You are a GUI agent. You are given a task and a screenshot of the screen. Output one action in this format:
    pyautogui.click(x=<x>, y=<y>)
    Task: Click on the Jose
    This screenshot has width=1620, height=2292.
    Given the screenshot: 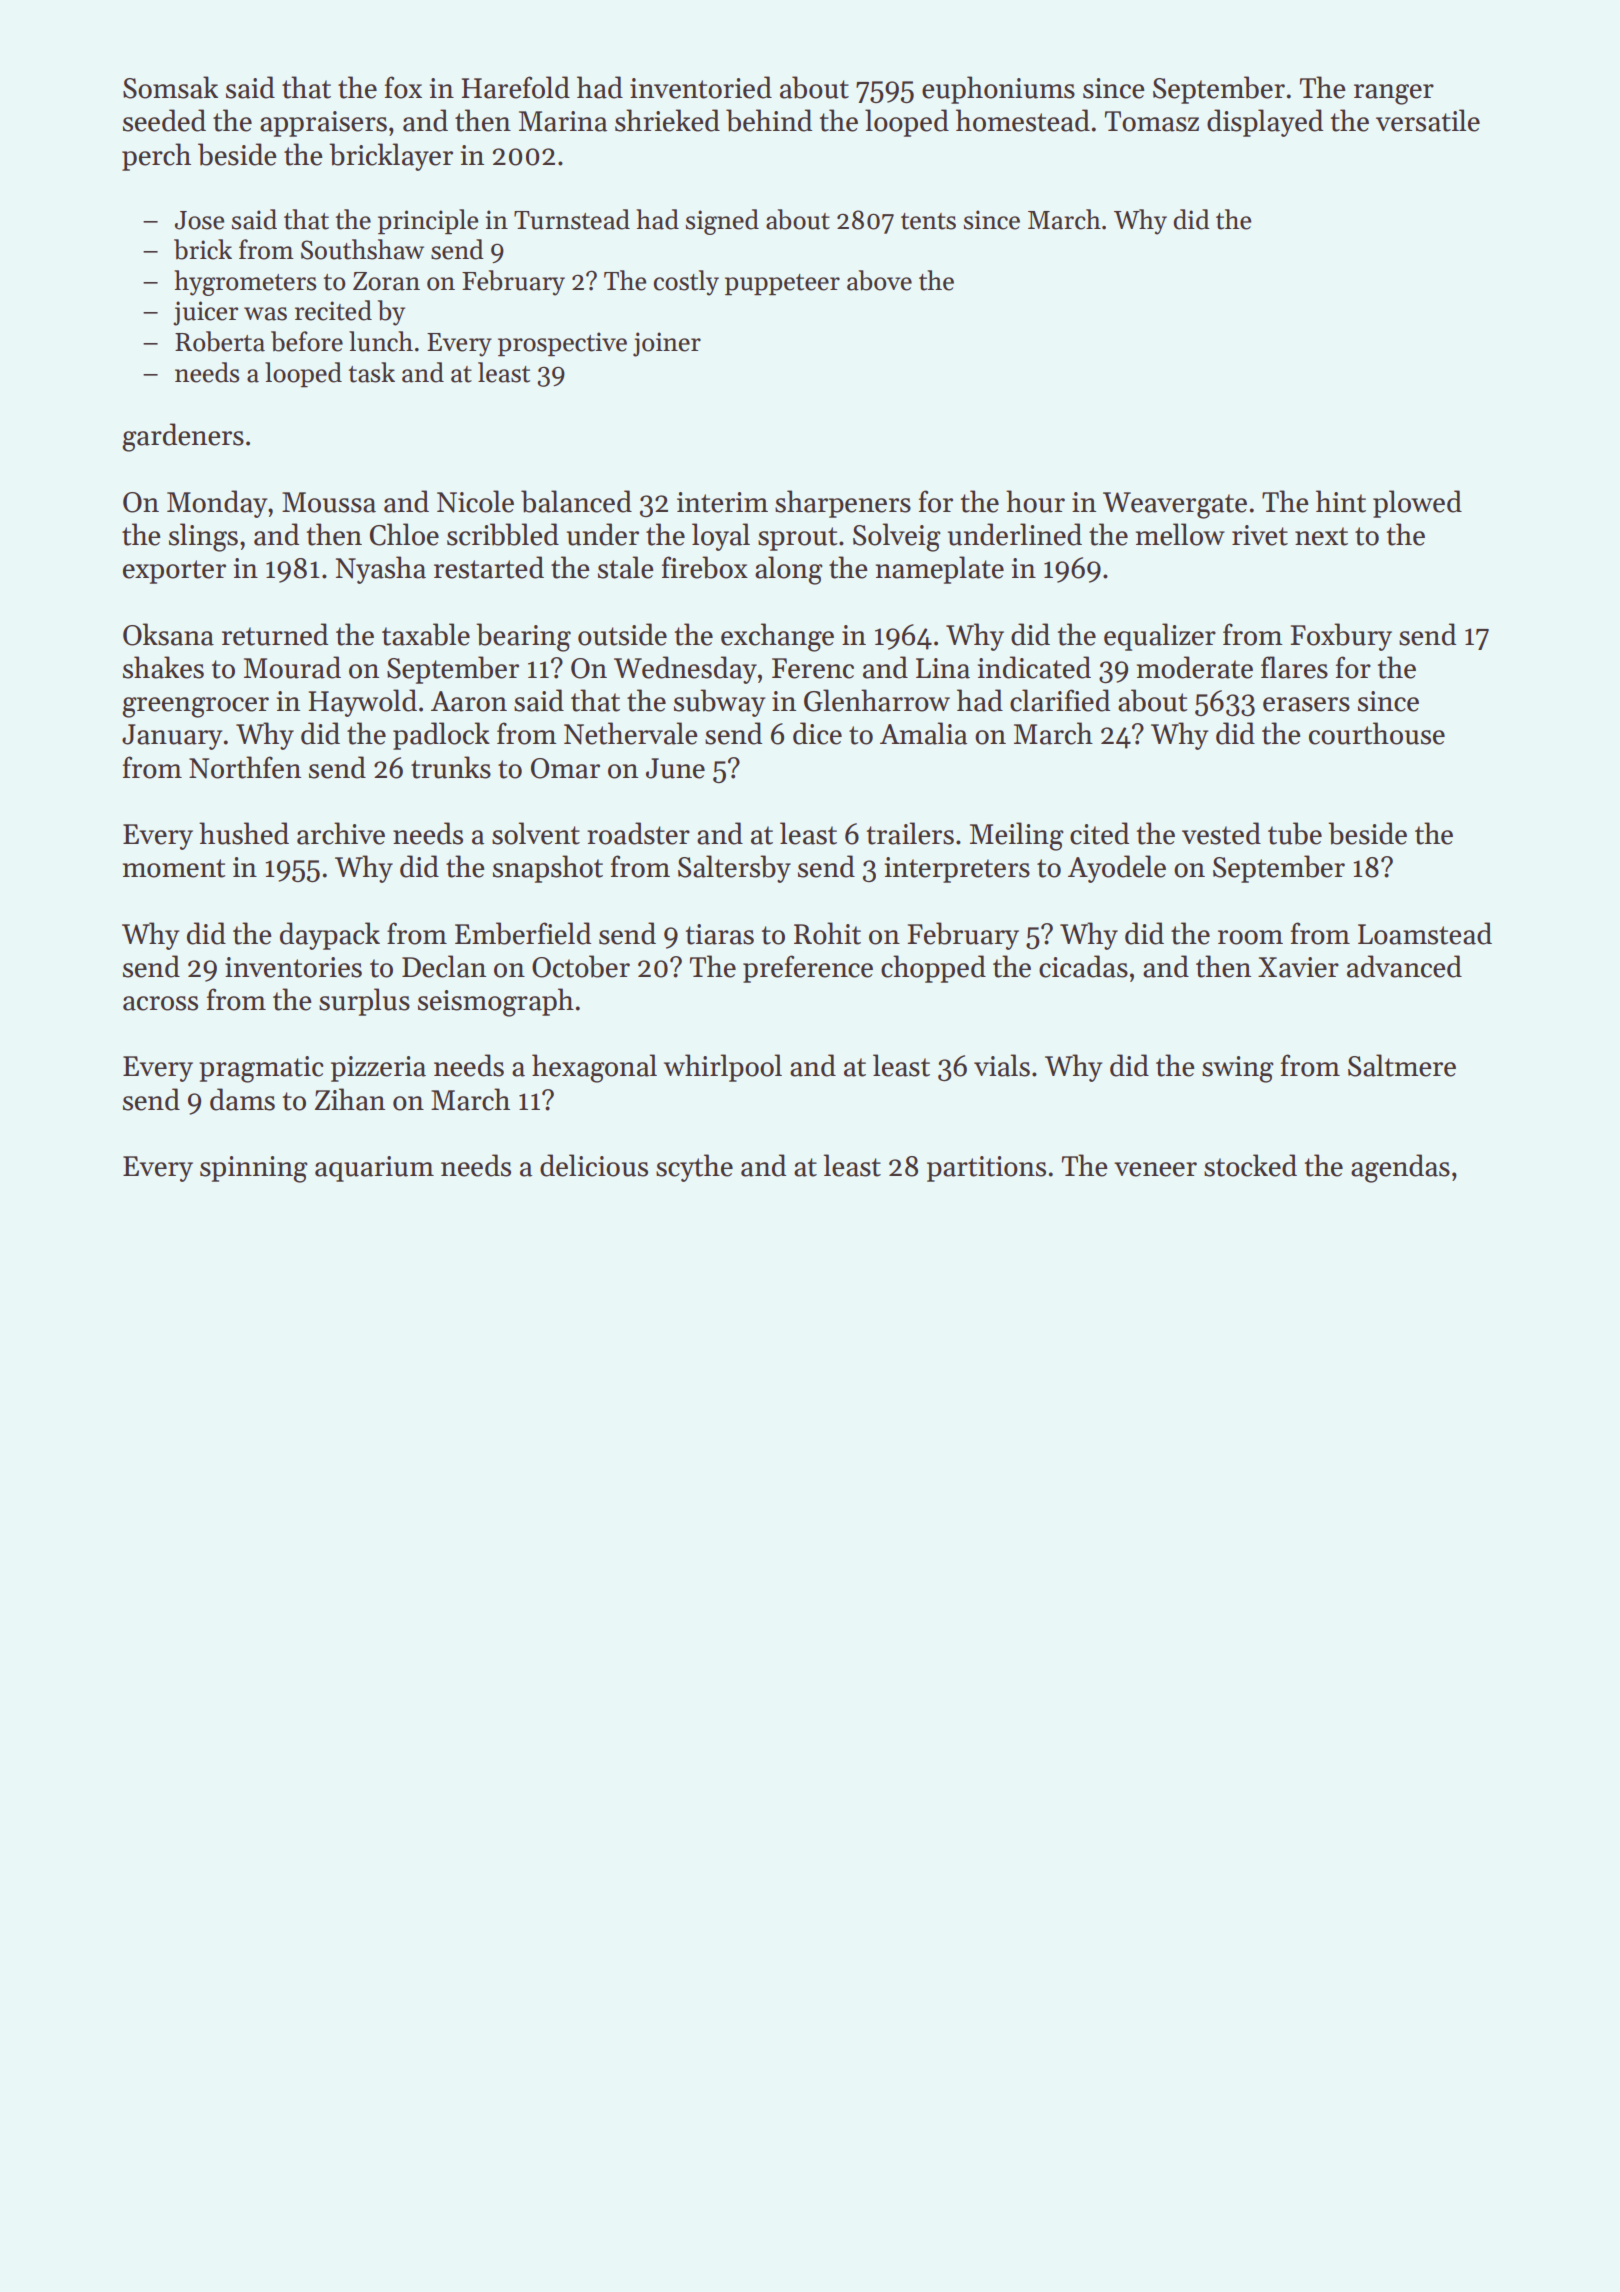 What is the action you would take?
    pyautogui.click(x=199, y=220)
